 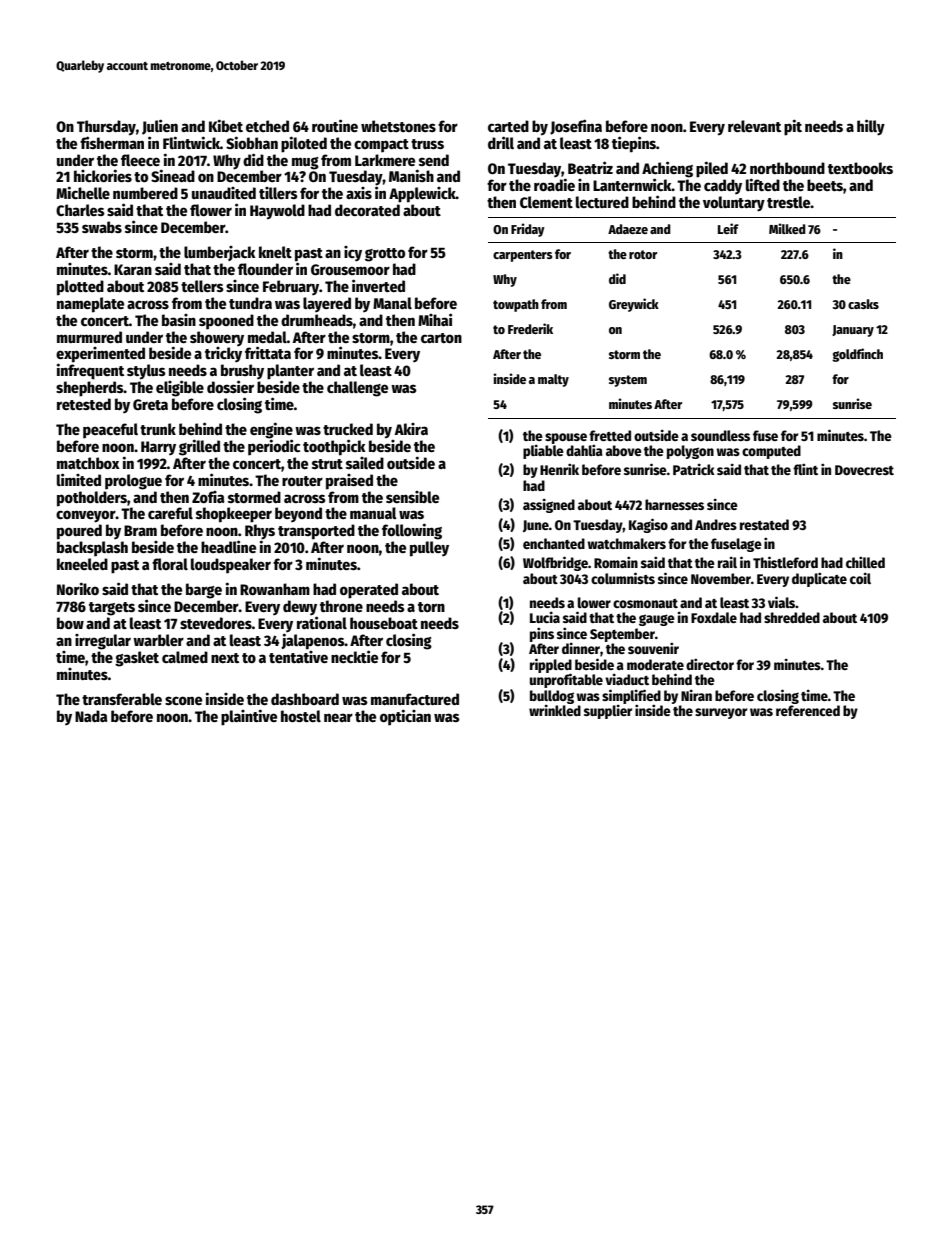 I want to click on system, so click(x=628, y=381).
